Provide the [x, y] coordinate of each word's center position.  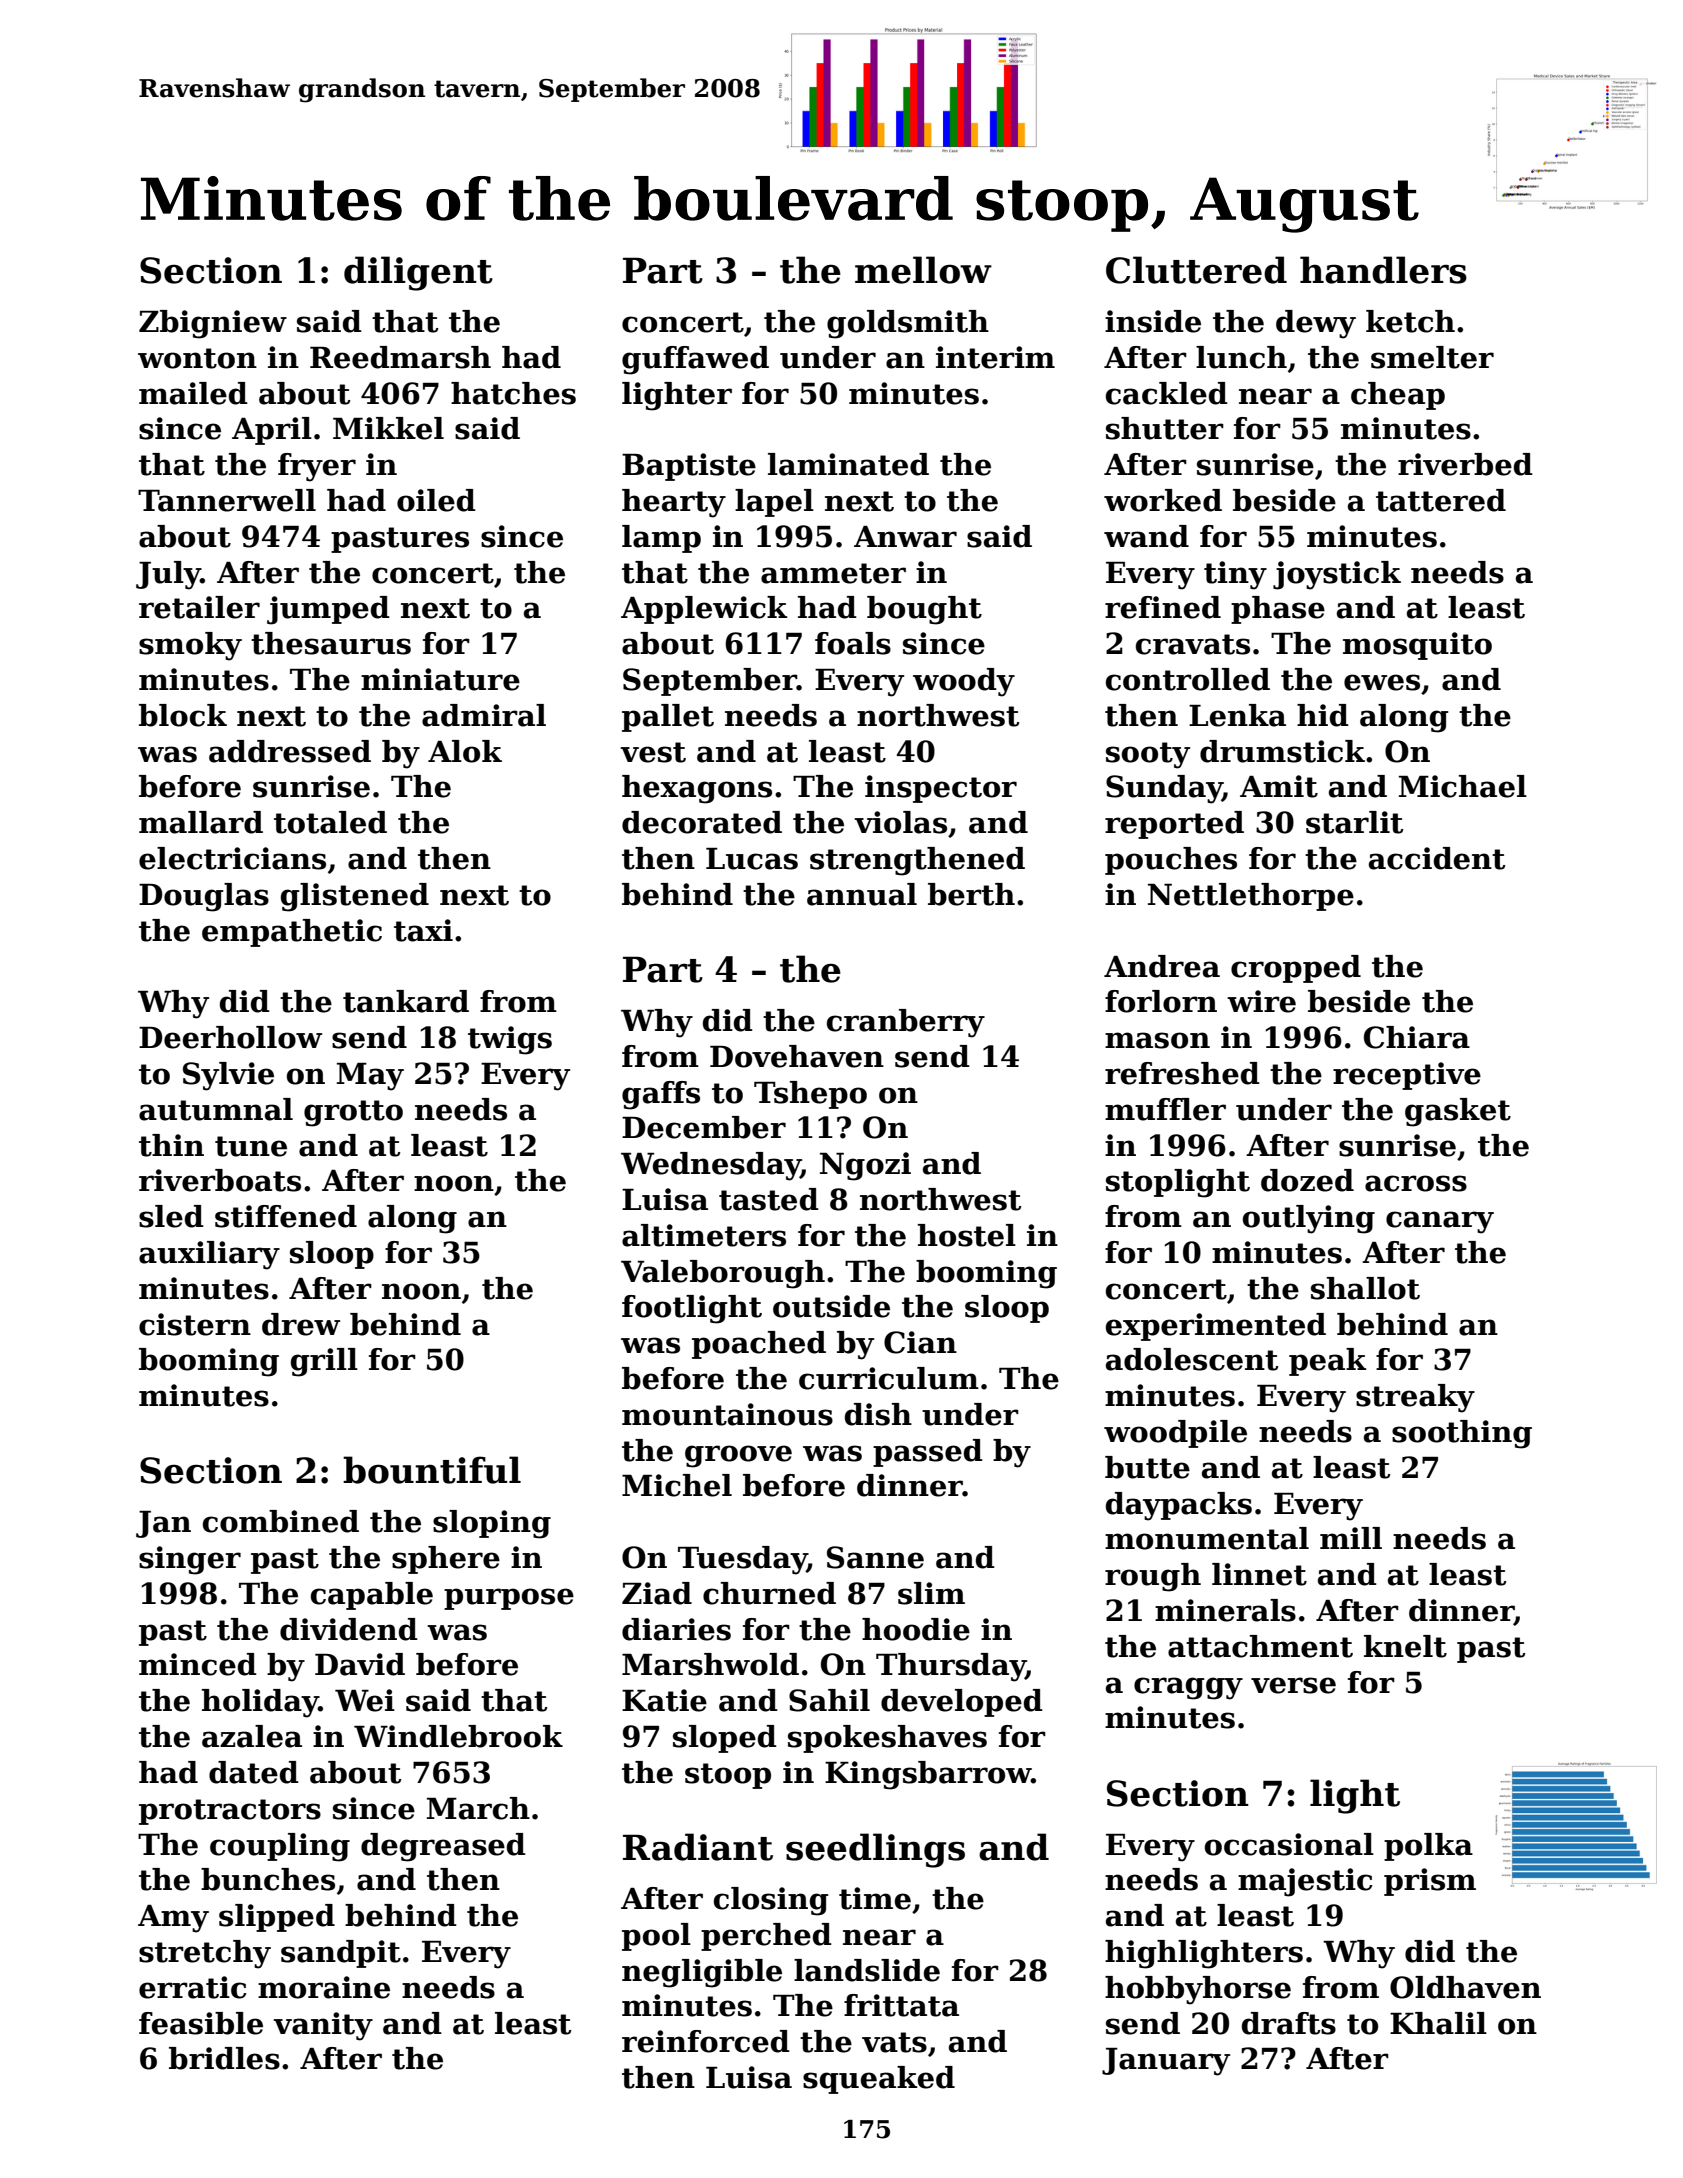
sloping [492, 1524]
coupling [280, 1847]
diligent [418, 273]
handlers [1383, 270]
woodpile [1175, 1434]
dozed [1307, 1180]
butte [1147, 1467]
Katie [664, 1700]
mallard [201, 822]
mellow [923, 270]
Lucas [752, 859]
